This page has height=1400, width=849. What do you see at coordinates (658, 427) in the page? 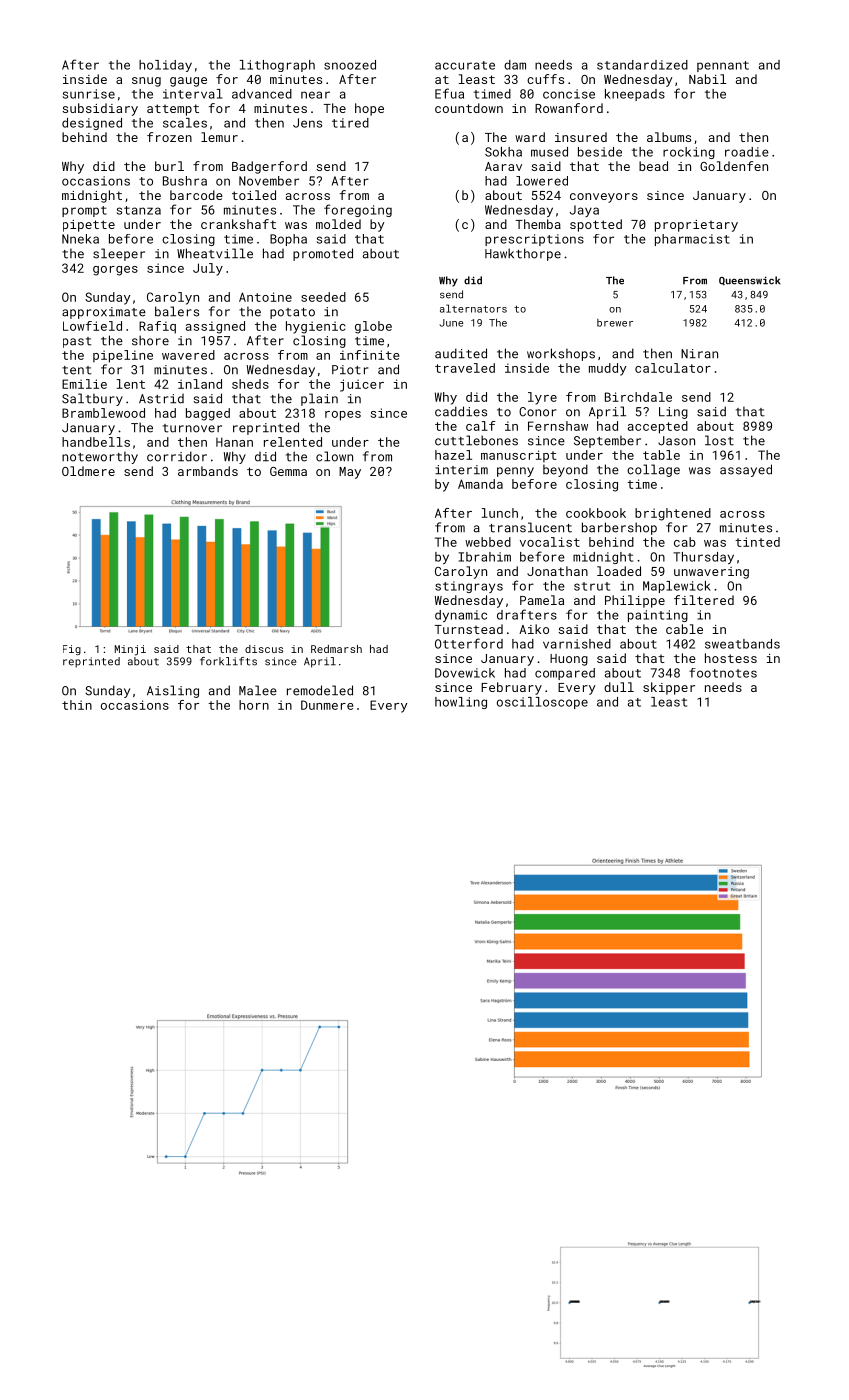
I see `accepted` at bounding box center [658, 427].
